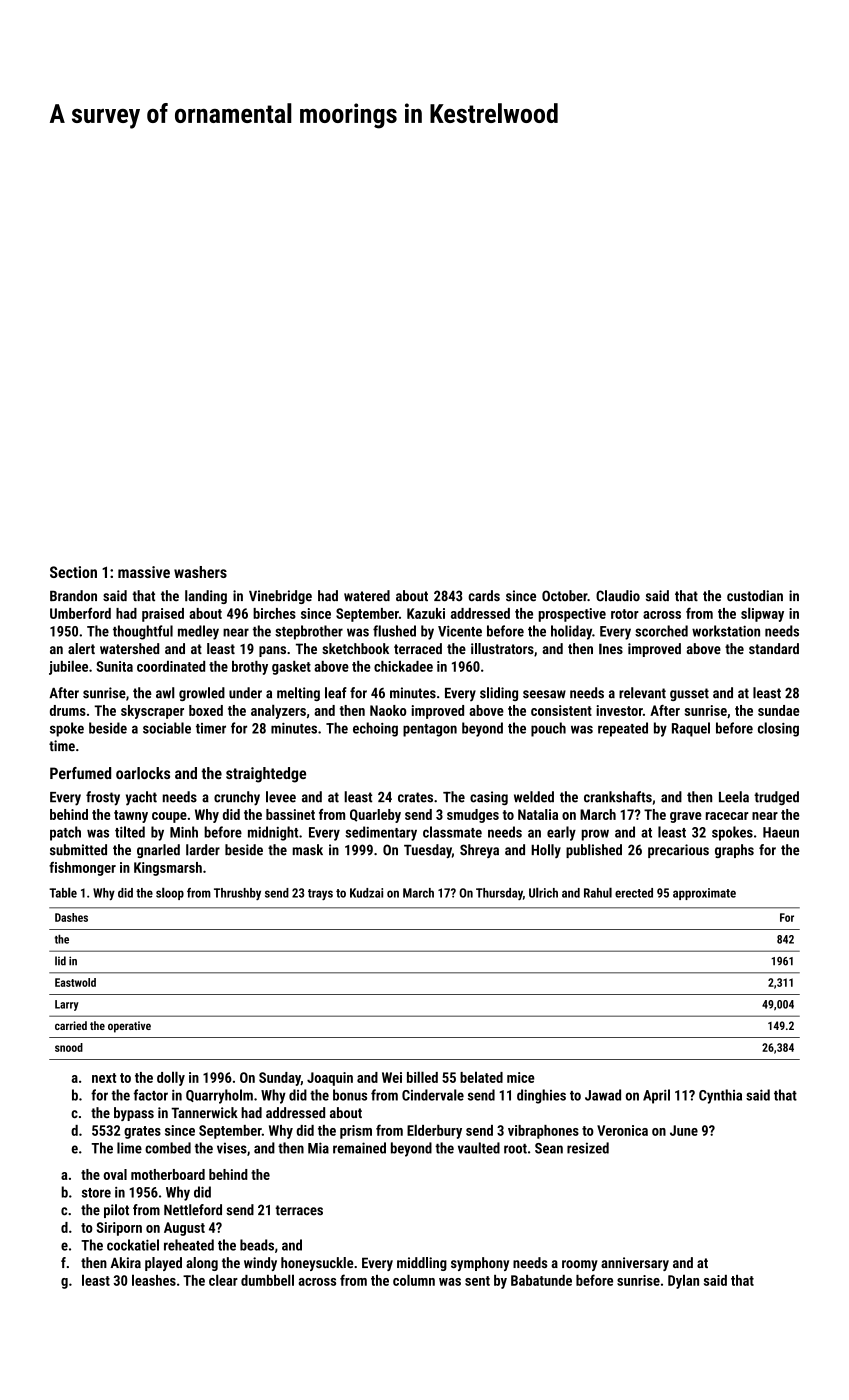  I want to click on larder, so click(203, 850).
